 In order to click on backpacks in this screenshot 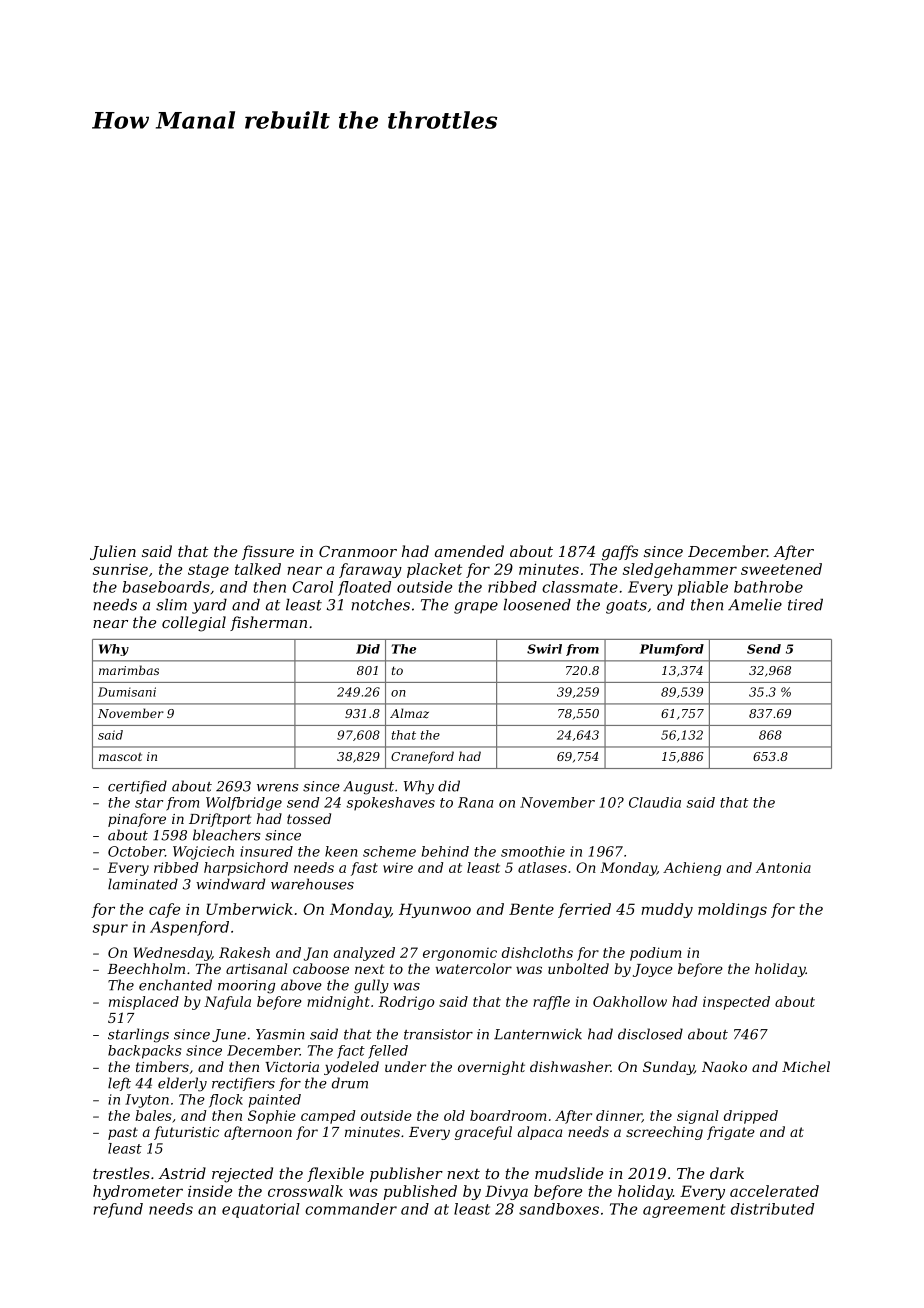, I will do `click(145, 1052)`.
